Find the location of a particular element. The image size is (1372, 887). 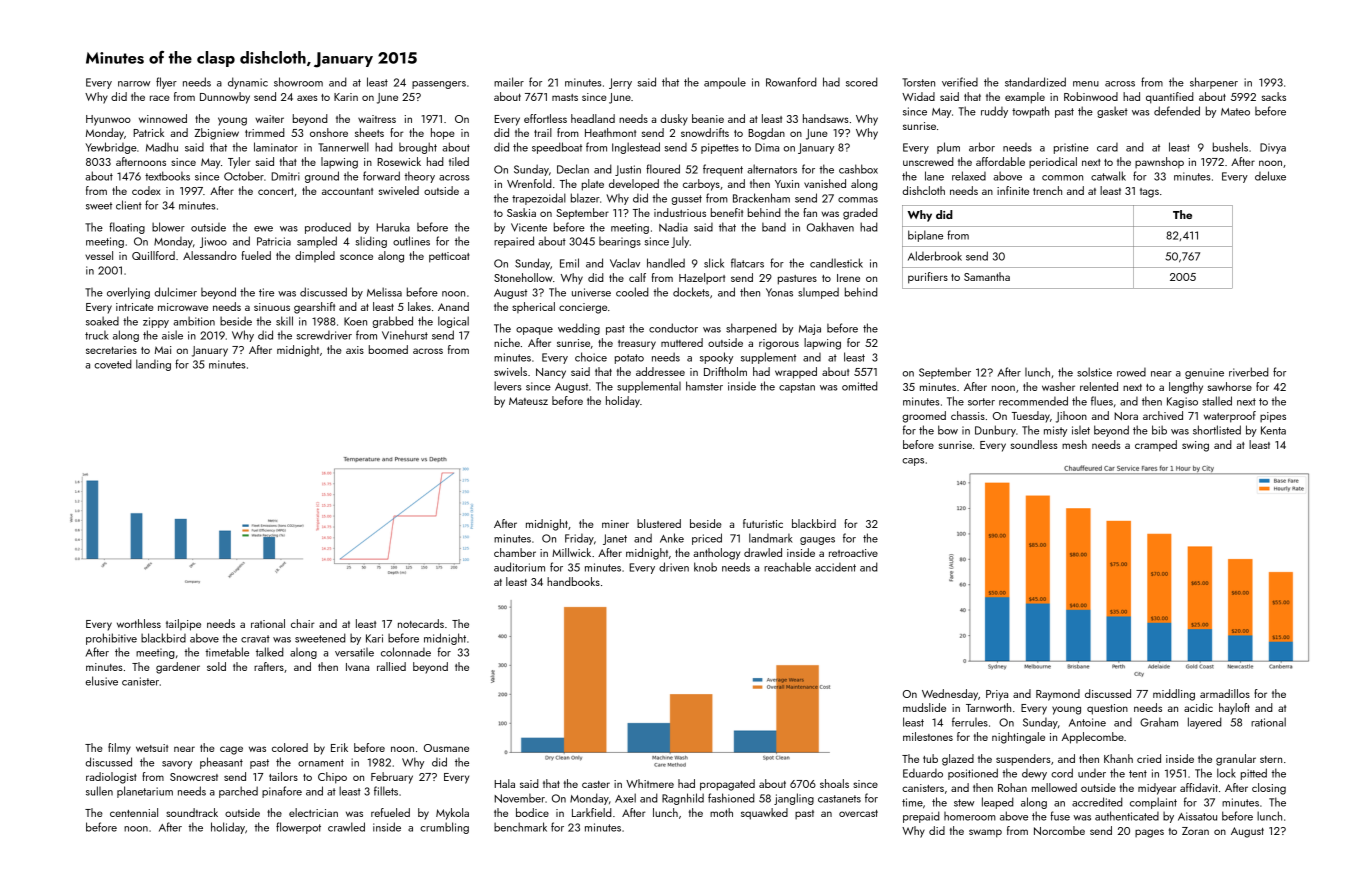

flyer is located at coordinates (166, 83).
